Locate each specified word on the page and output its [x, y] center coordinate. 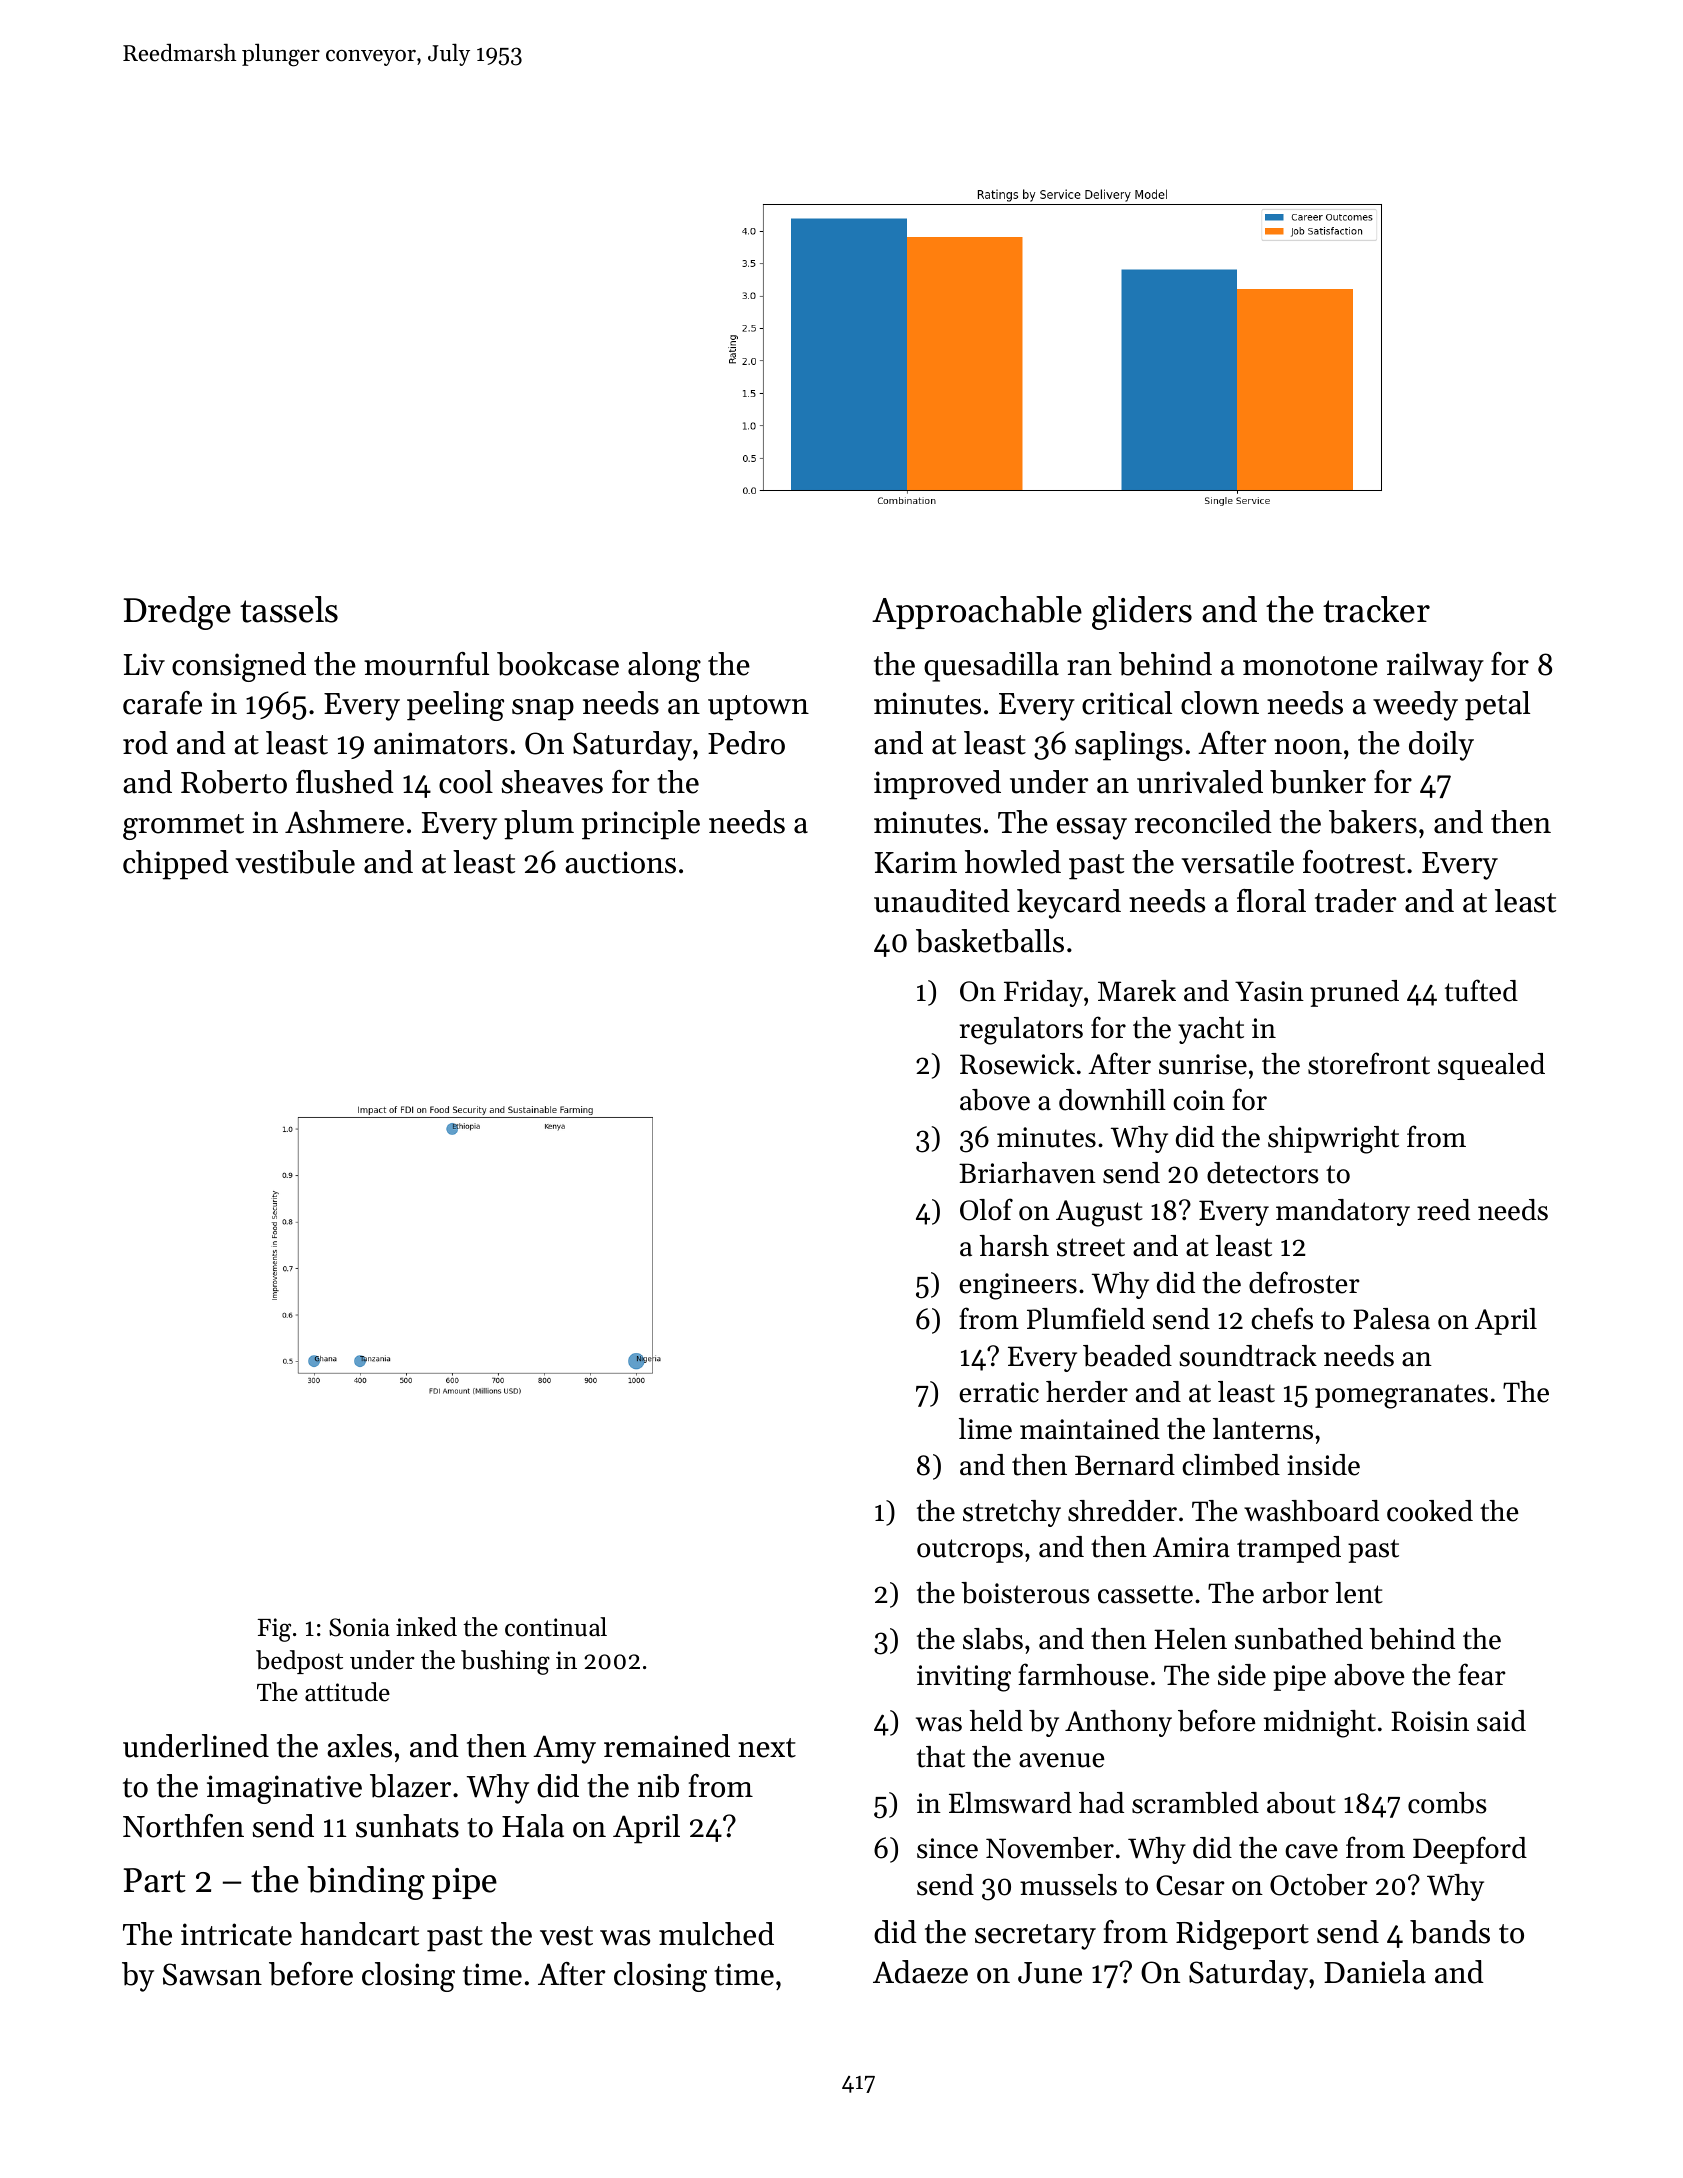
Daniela [1375, 1972]
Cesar [1190, 1885]
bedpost [299, 1662]
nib [658, 1786]
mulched [716, 1934]
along [664, 667]
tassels [289, 609]
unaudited [942, 901]
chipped [176, 865]
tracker [1376, 609]
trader [1355, 901]
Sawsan [212, 1974]
